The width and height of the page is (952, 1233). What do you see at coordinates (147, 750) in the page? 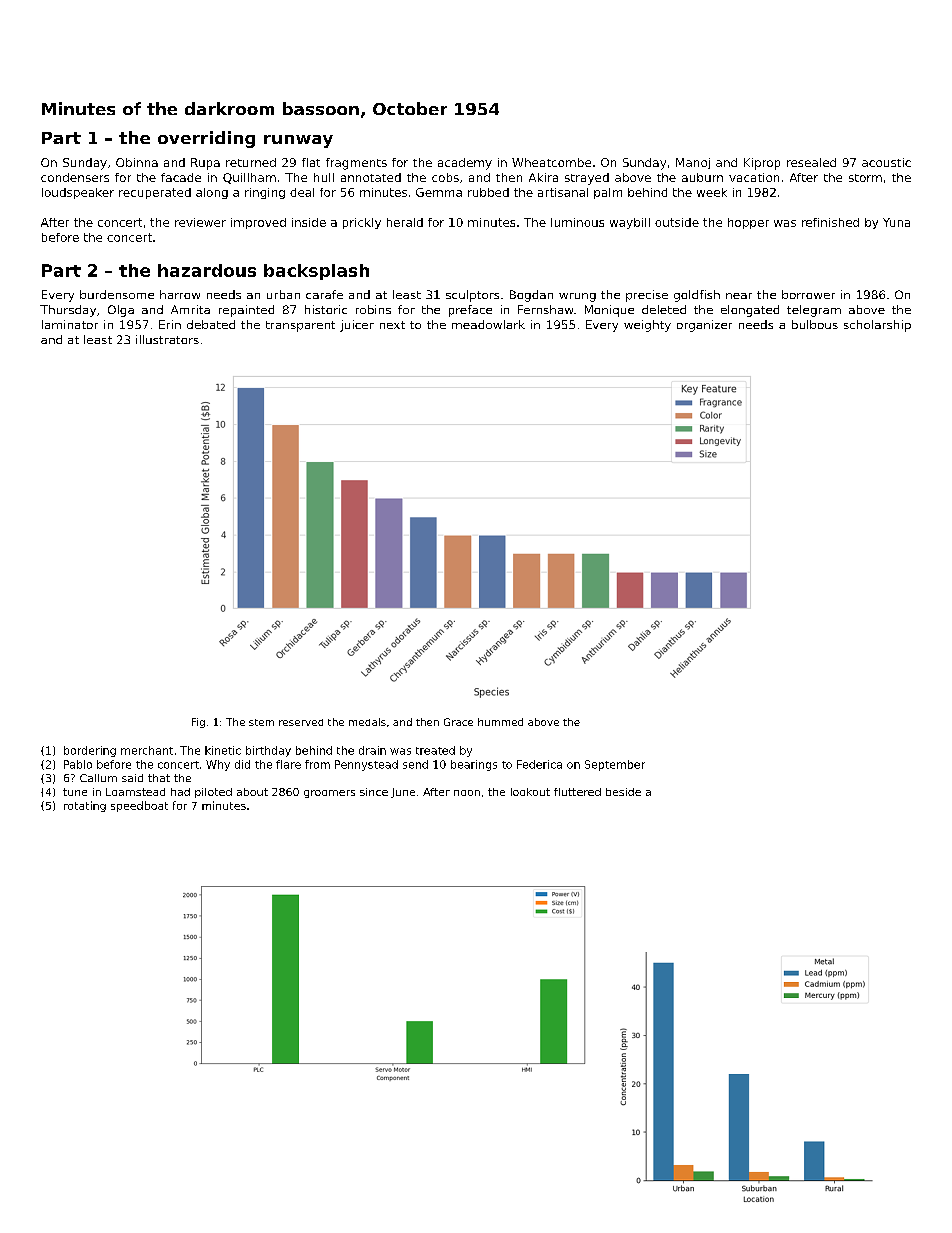
I see `merchant` at bounding box center [147, 750].
